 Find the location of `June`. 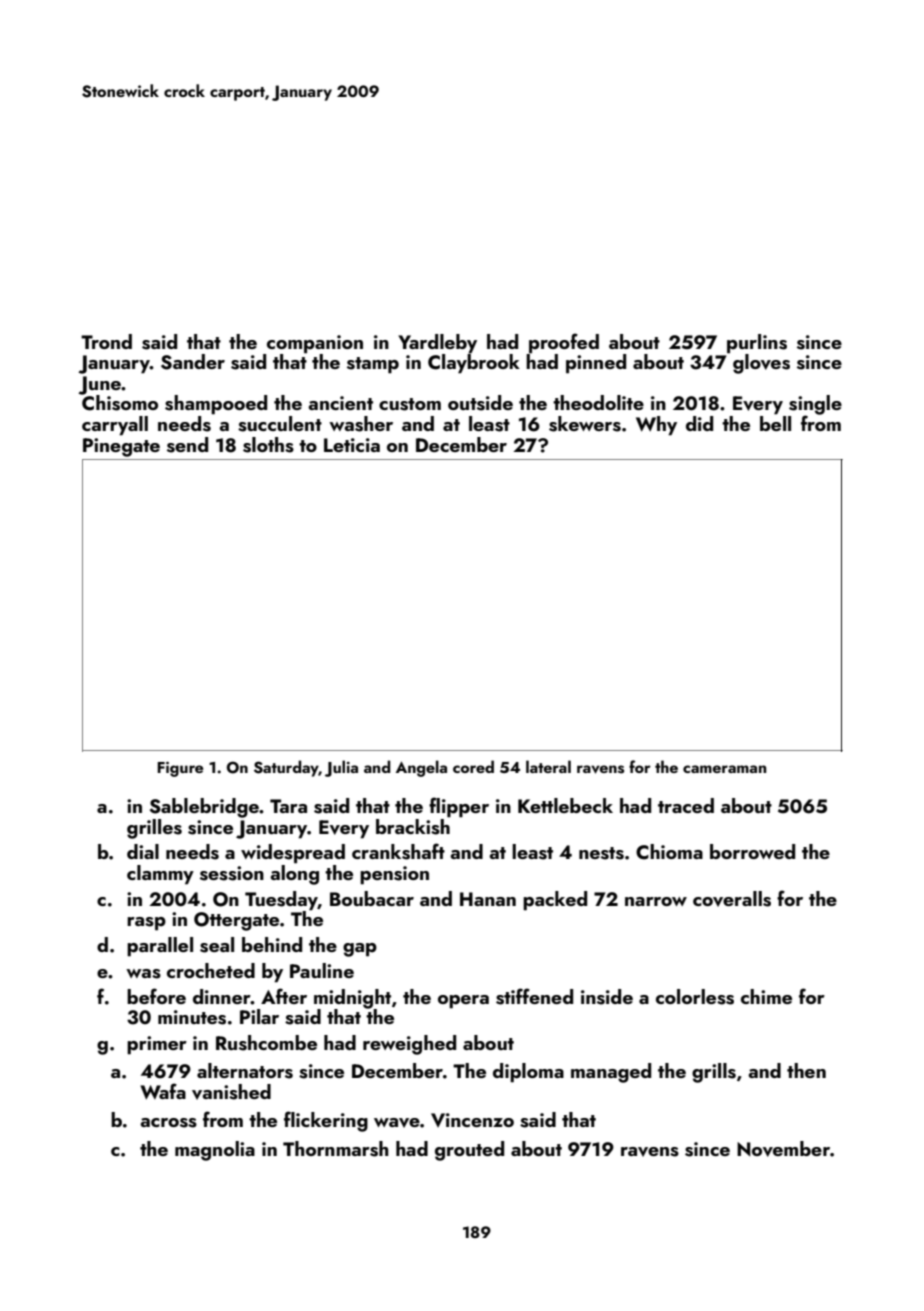

June is located at coordinates (99, 385).
